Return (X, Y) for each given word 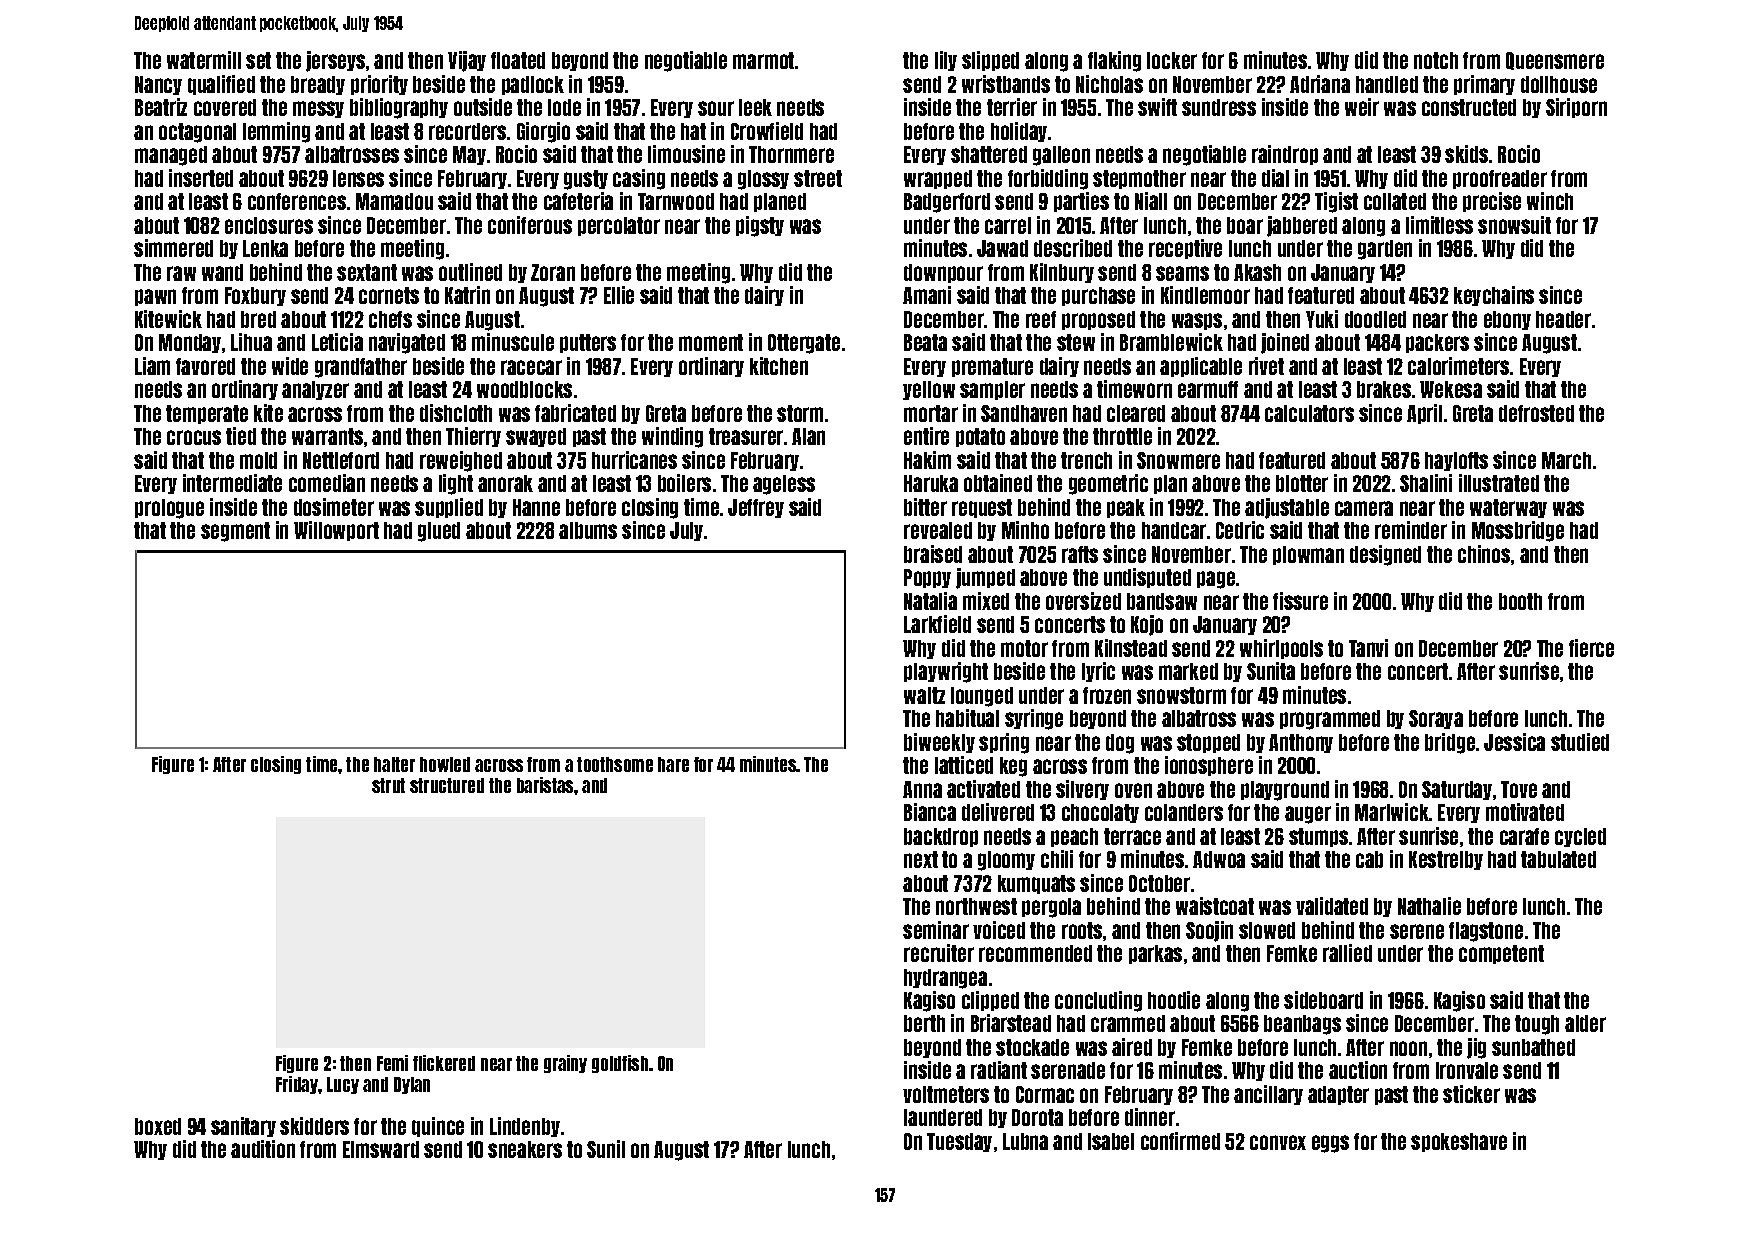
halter (394, 764)
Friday (297, 1085)
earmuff (1208, 389)
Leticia (337, 342)
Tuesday (959, 1142)
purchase (1098, 296)
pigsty (760, 226)
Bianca (930, 812)
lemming (276, 132)
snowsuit (1514, 225)
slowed (1267, 930)
